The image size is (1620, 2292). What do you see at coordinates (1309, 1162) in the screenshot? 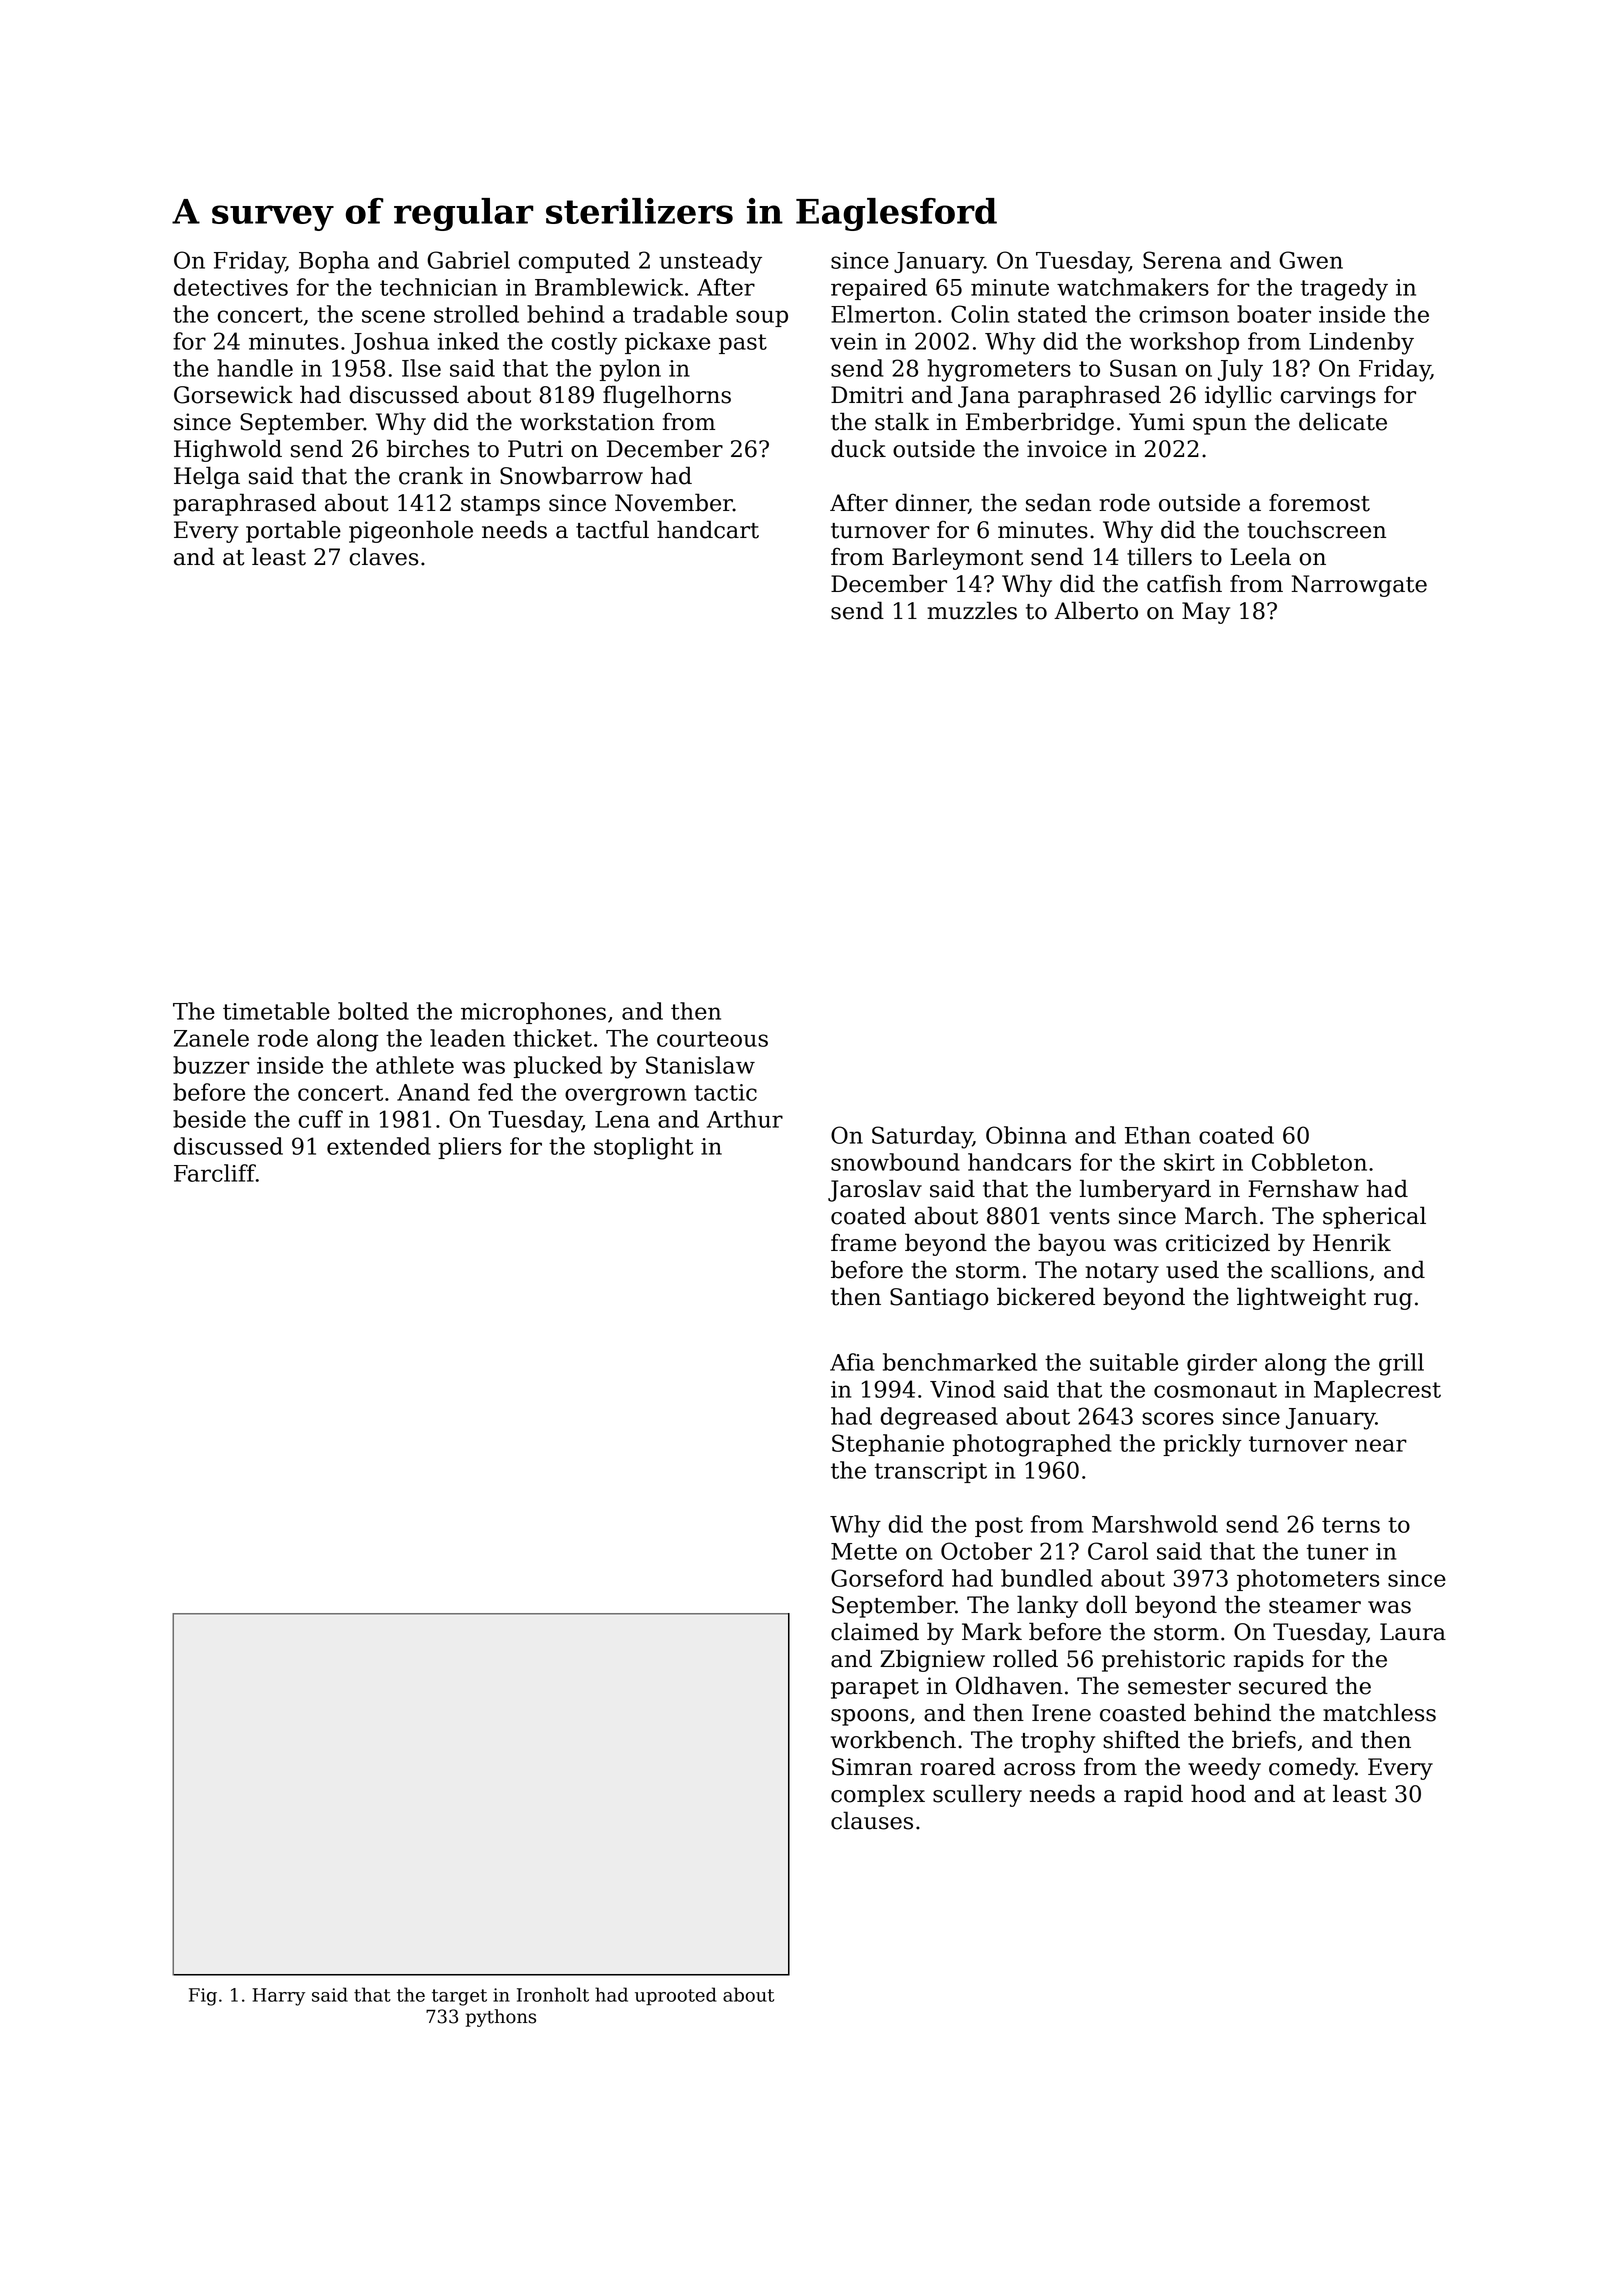
I see `Cobbleton` at bounding box center [1309, 1162].
